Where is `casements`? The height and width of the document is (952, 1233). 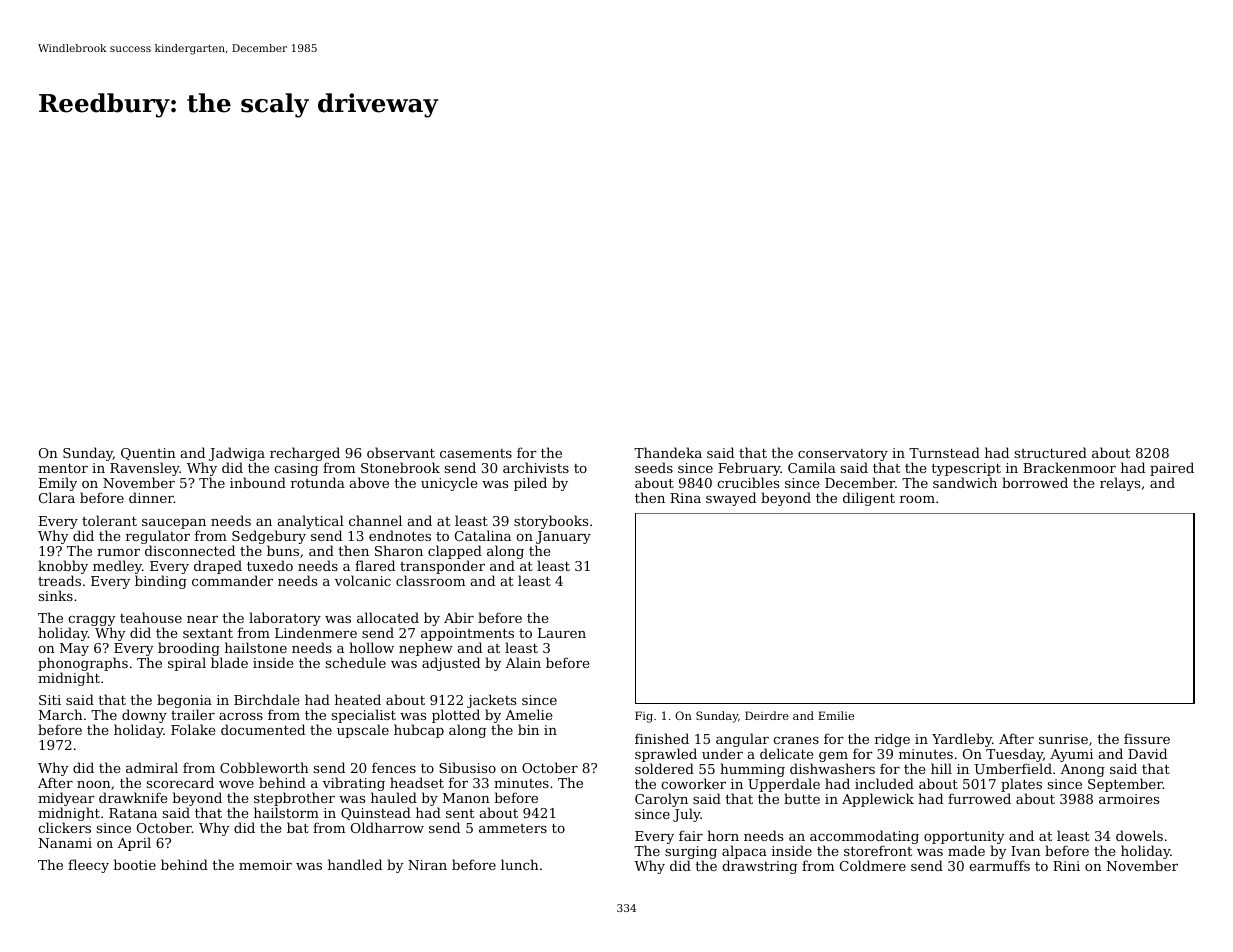 casements is located at coordinates (476, 453).
